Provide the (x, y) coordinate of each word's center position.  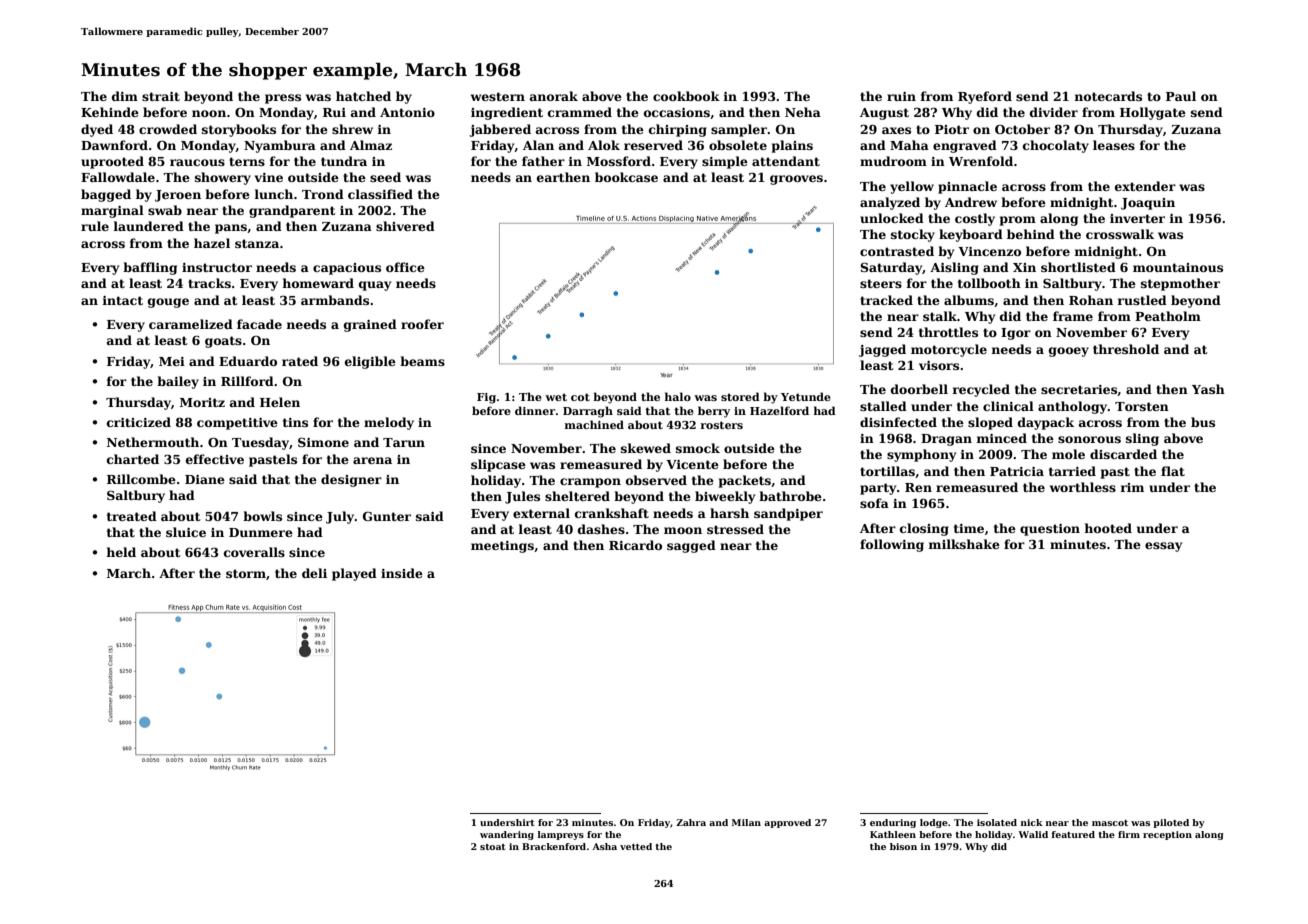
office (405, 267)
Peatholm (1168, 316)
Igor (1016, 334)
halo (678, 396)
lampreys (561, 835)
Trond (323, 194)
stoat (493, 847)
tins (295, 422)
